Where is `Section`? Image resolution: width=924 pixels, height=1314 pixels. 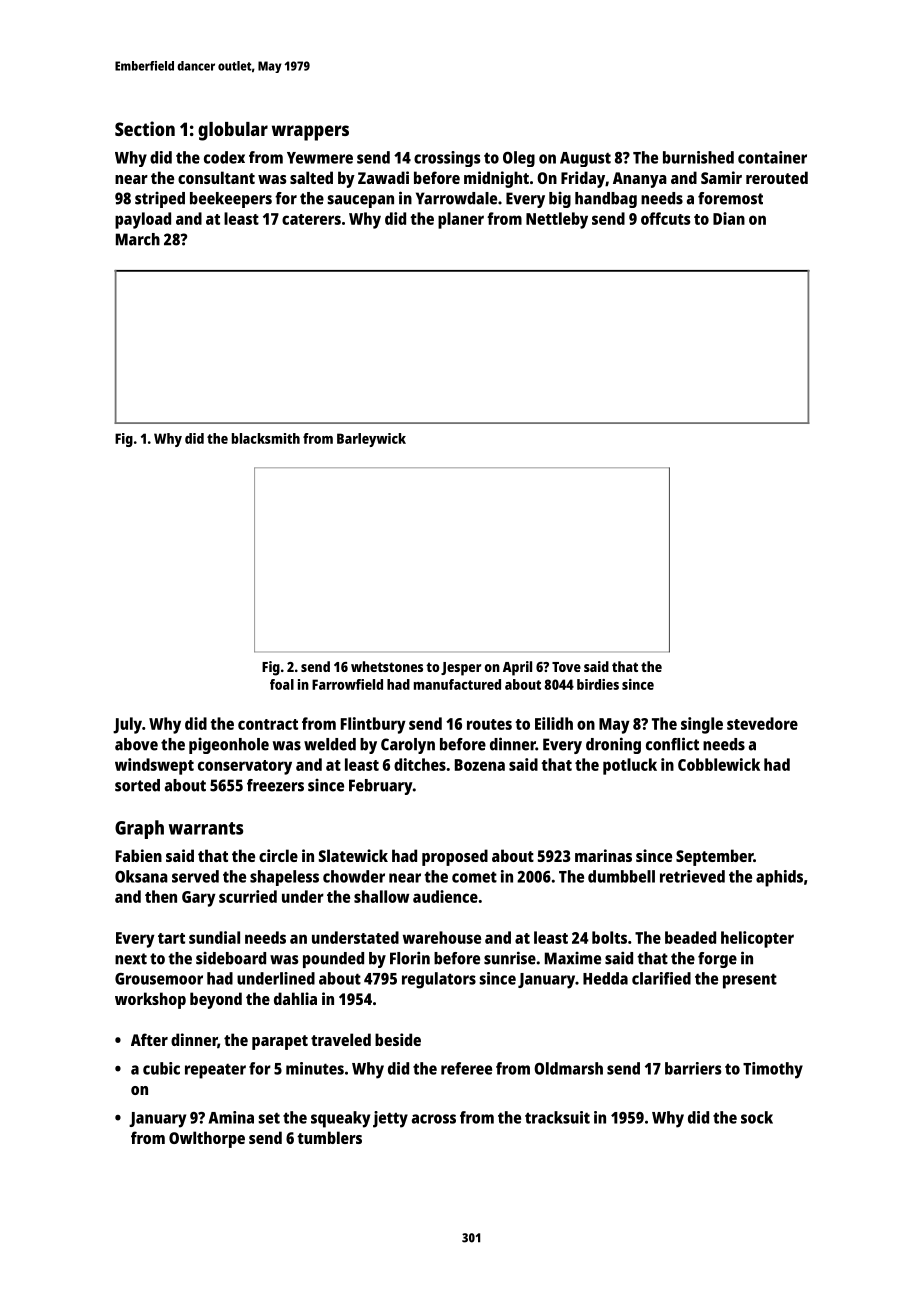
Section is located at coordinates (145, 128).
